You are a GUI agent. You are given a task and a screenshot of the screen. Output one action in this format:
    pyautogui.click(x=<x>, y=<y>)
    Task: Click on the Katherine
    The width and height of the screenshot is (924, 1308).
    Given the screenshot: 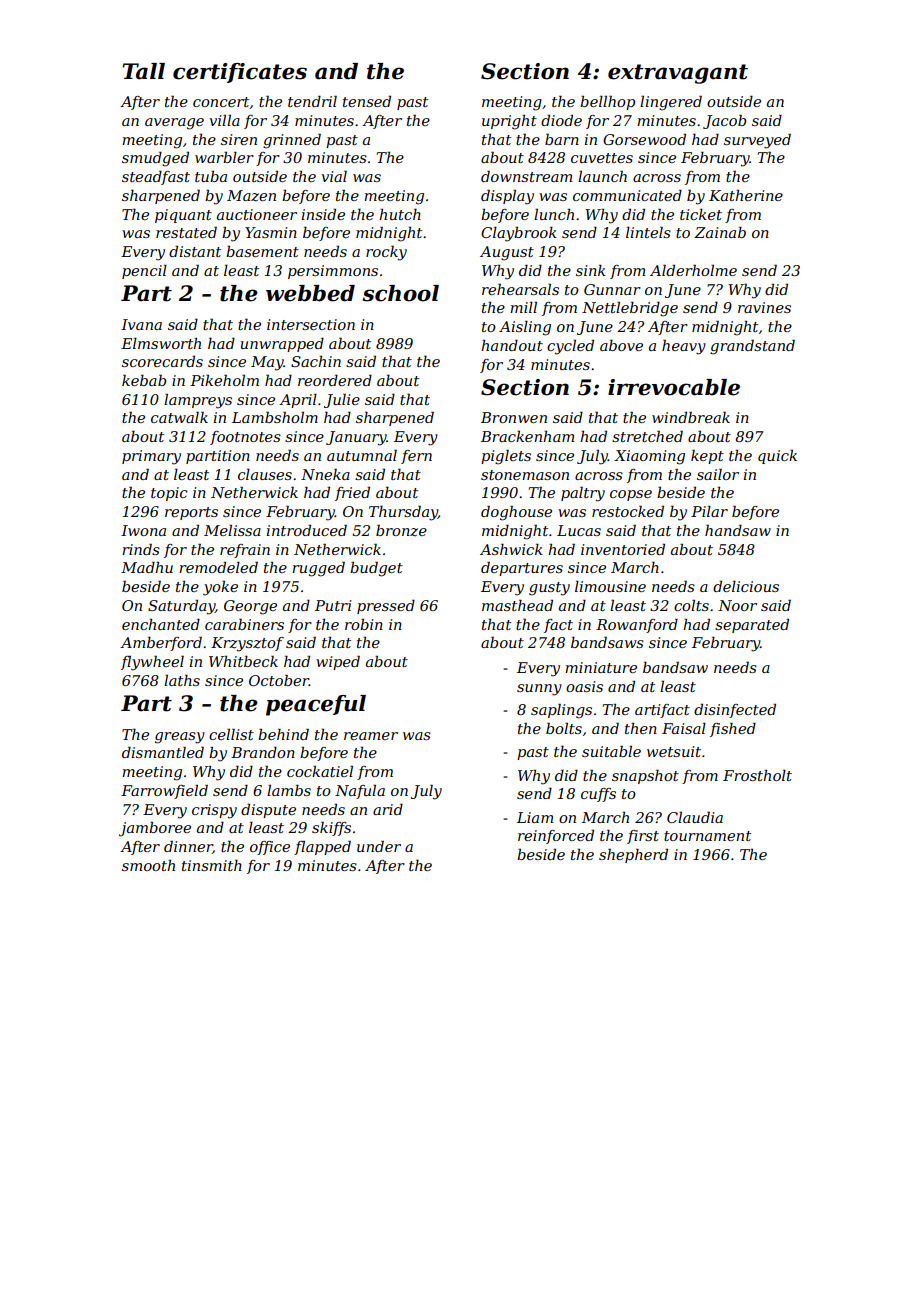 What is the action you would take?
    pyautogui.click(x=746, y=195)
